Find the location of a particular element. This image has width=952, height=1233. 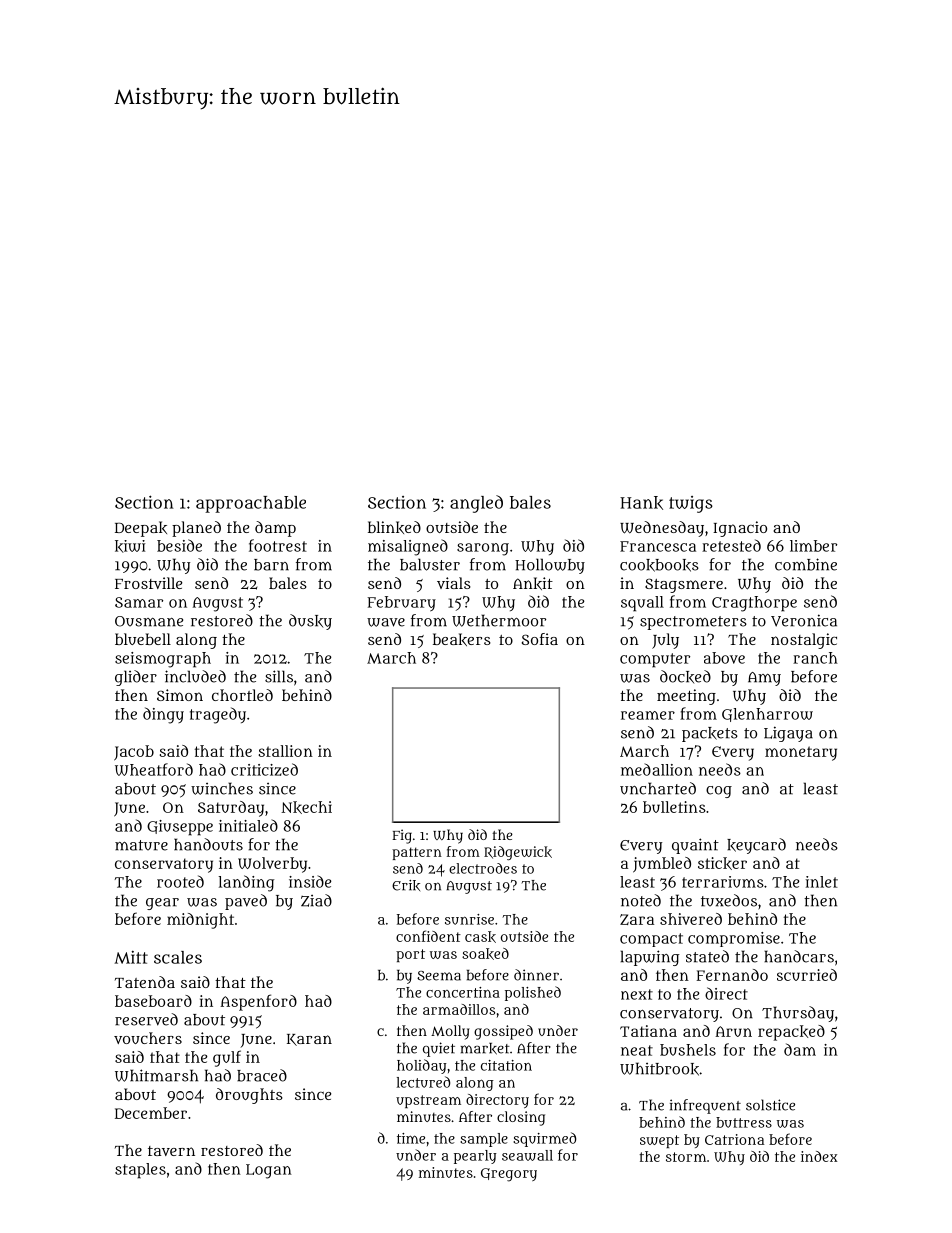

handcars is located at coordinates (799, 956).
